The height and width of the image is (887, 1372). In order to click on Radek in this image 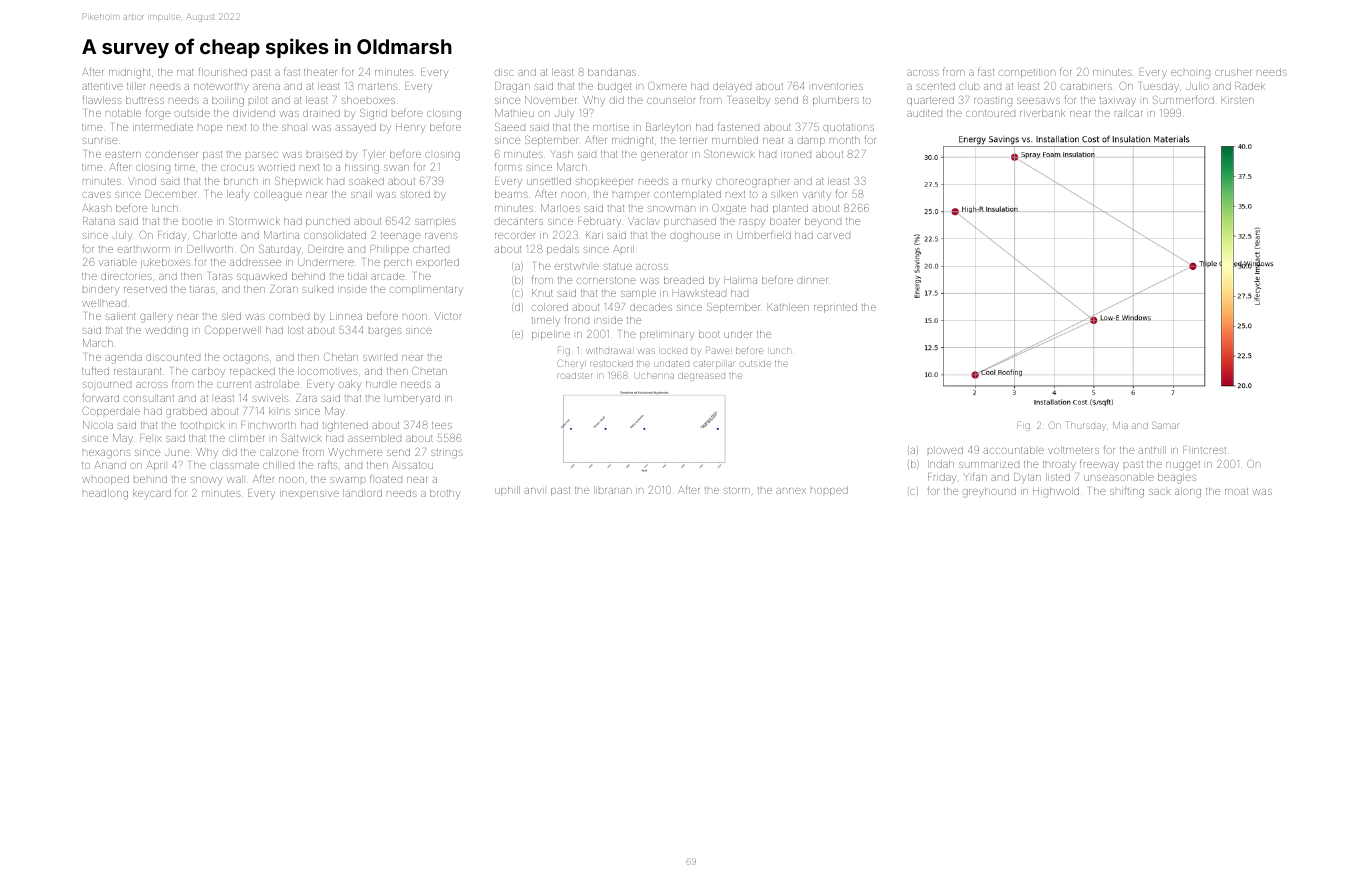, I will do `click(1250, 86)`.
